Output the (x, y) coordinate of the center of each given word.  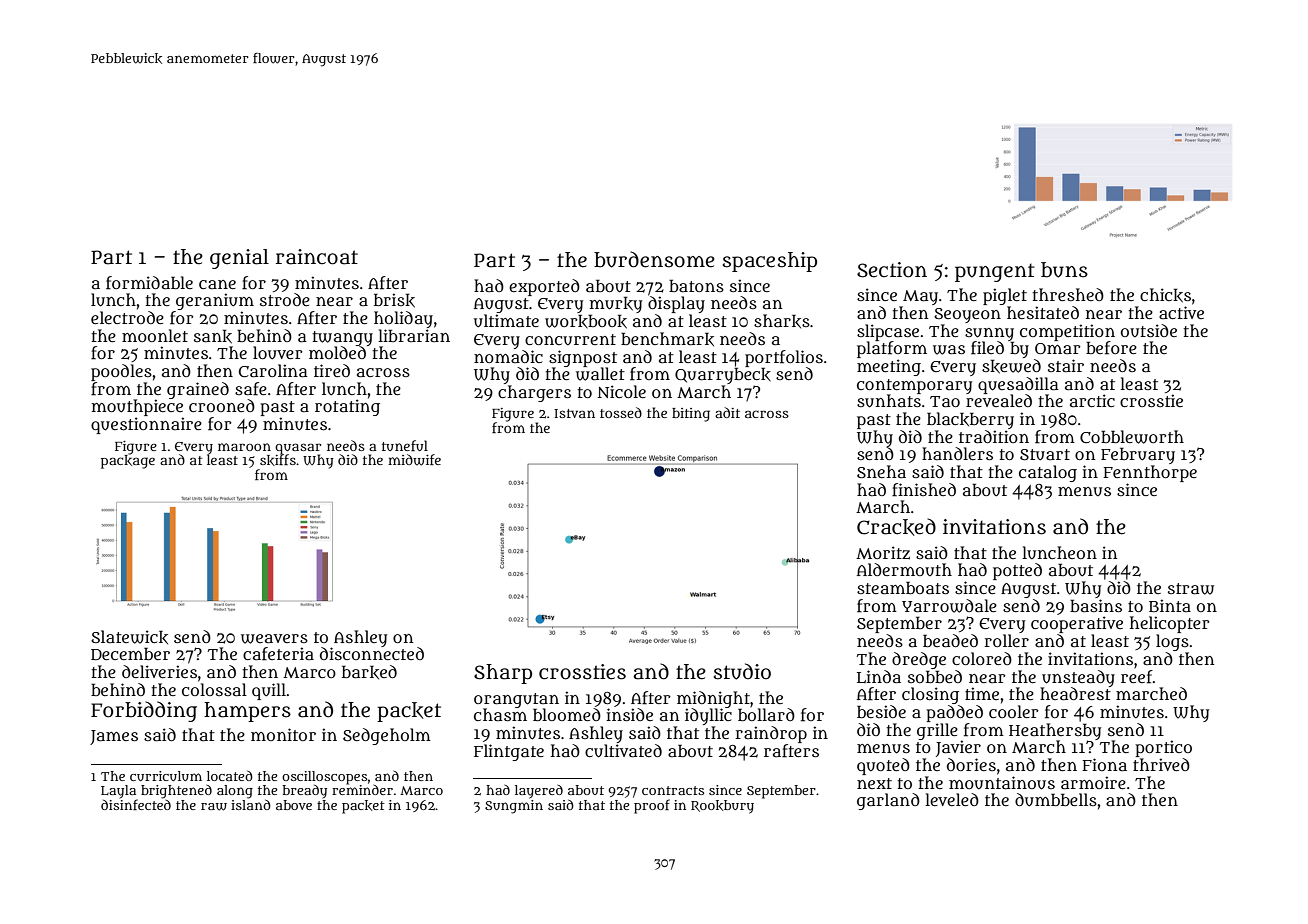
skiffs (278, 460)
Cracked (896, 527)
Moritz (883, 553)
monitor (283, 734)
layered (539, 792)
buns (1064, 270)
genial (239, 259)
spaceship (770, 262)
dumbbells (1056, 800)
